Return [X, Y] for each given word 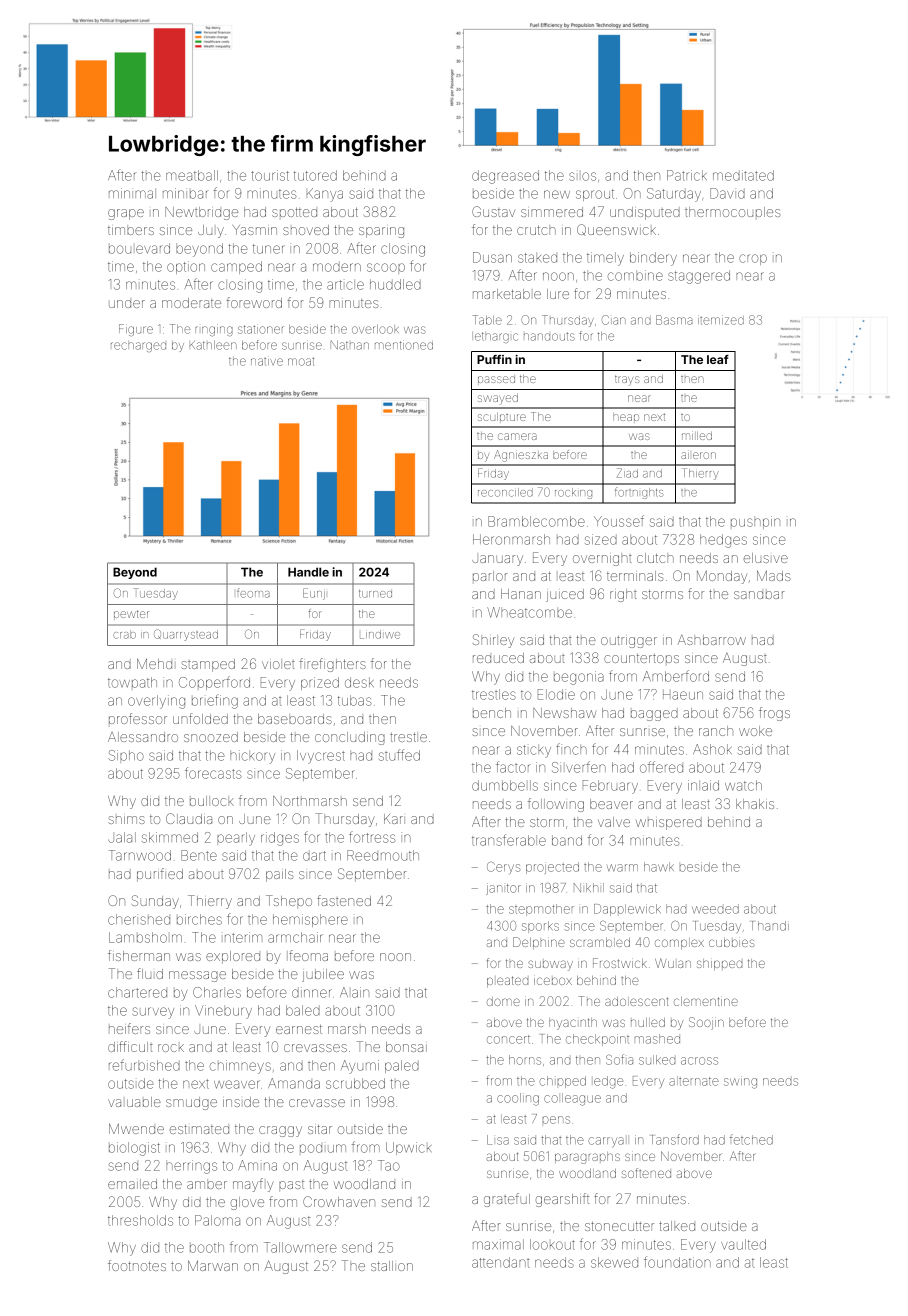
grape [126, 214]
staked [537, 258]
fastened [344, 900]
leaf [718, 359]
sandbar [759, 595]
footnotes [137, 1265]
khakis [755, 804]
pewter [131, 614]
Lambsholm [145, 937]
